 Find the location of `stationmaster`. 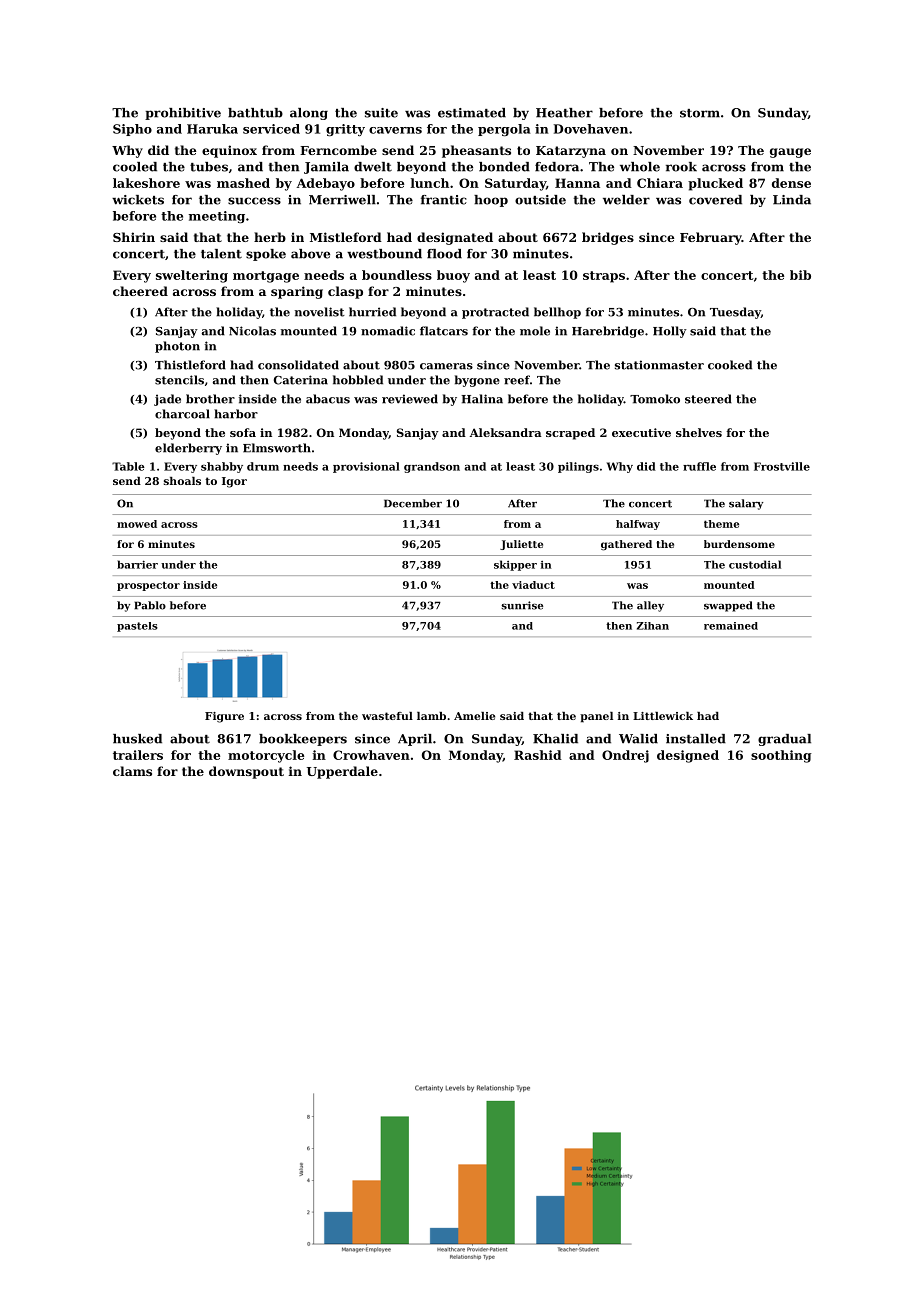

stationmaster is located at coordinates (659, 365).
